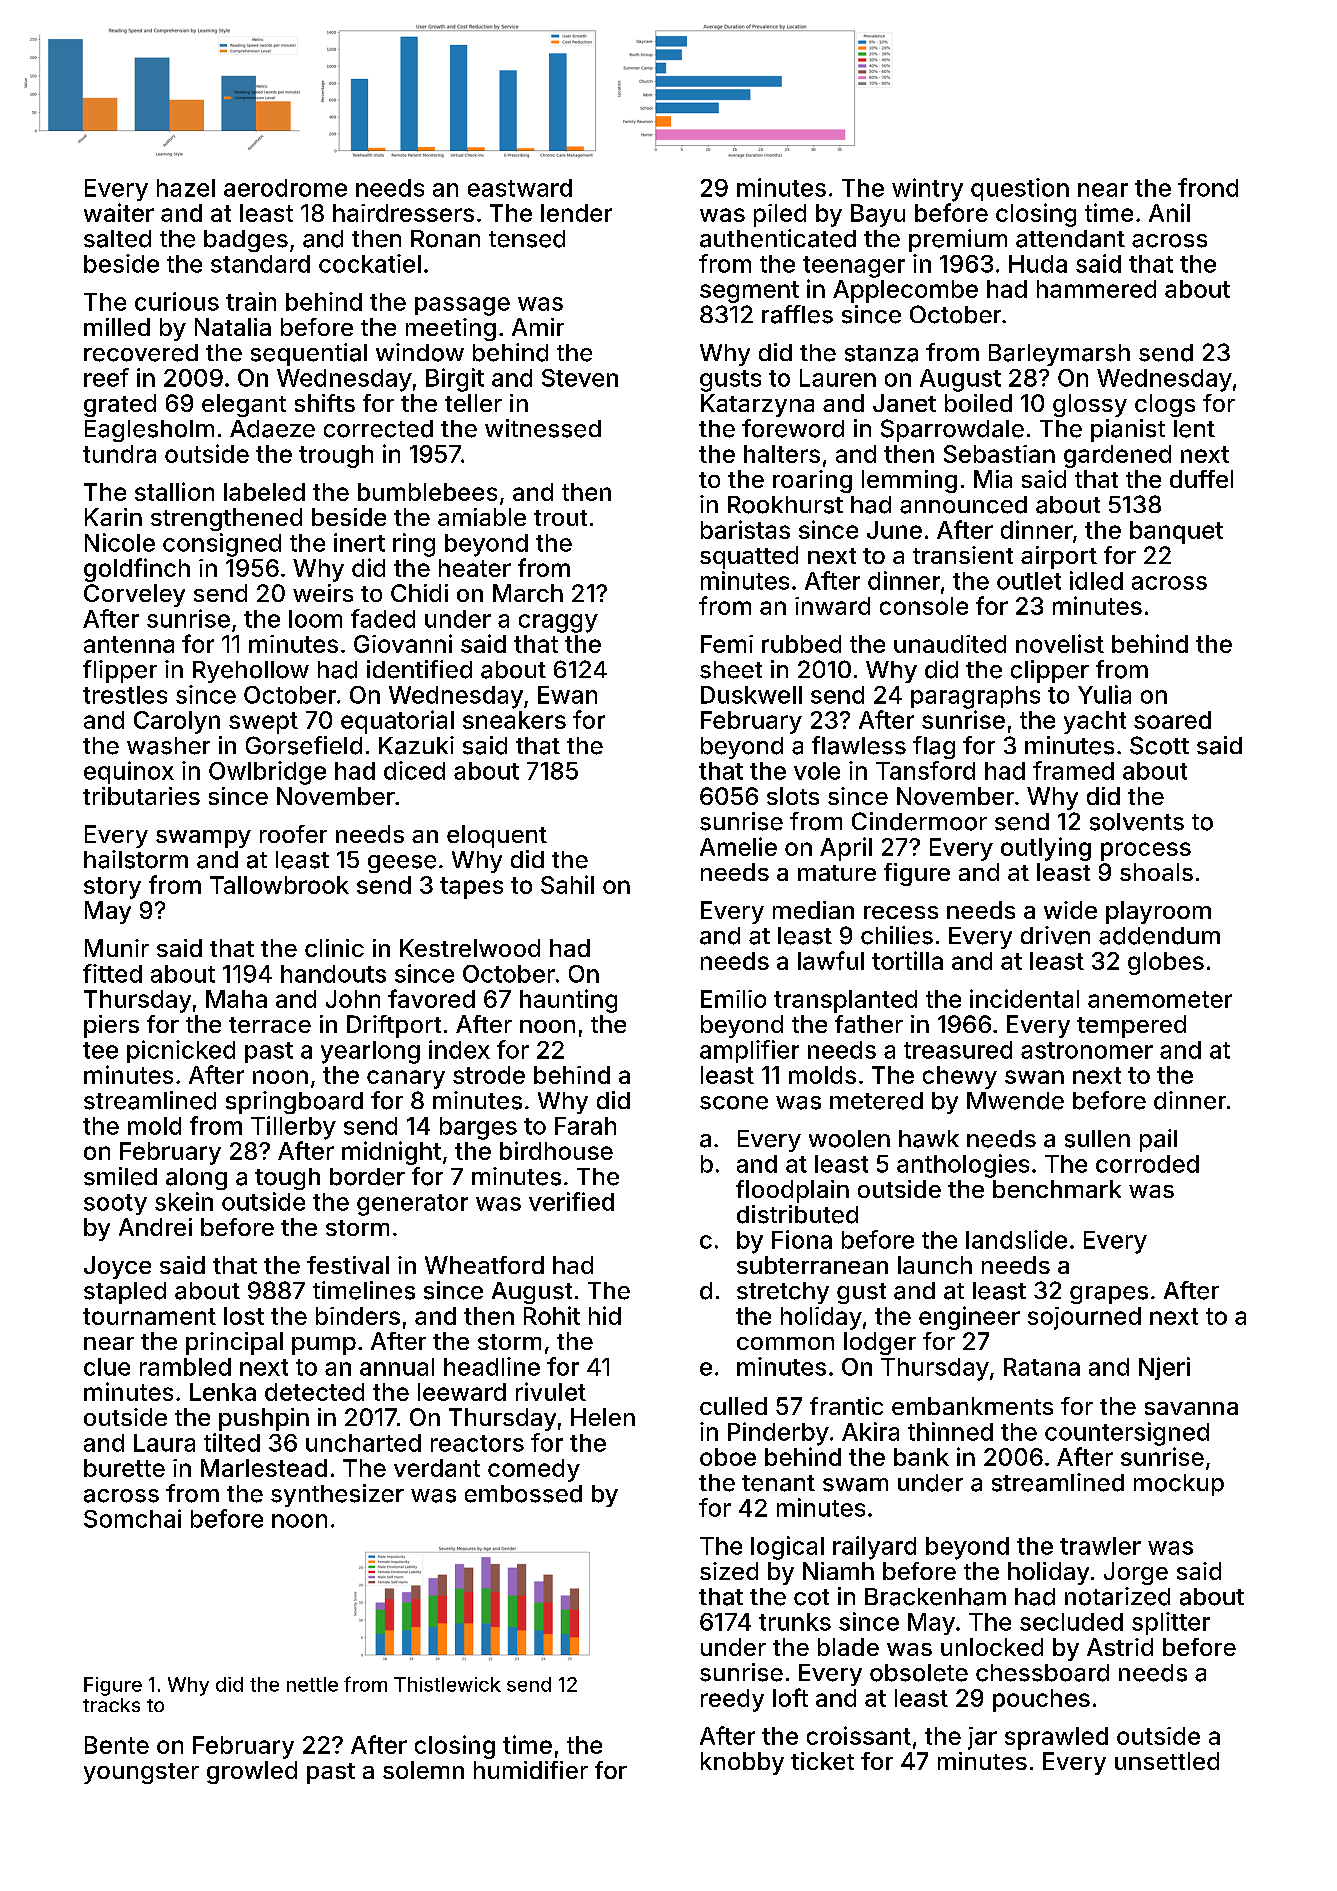  What do you see at coordinates (1194, 429) in the screenshot?
I see `lent` at bounding box center [1194, 429].
